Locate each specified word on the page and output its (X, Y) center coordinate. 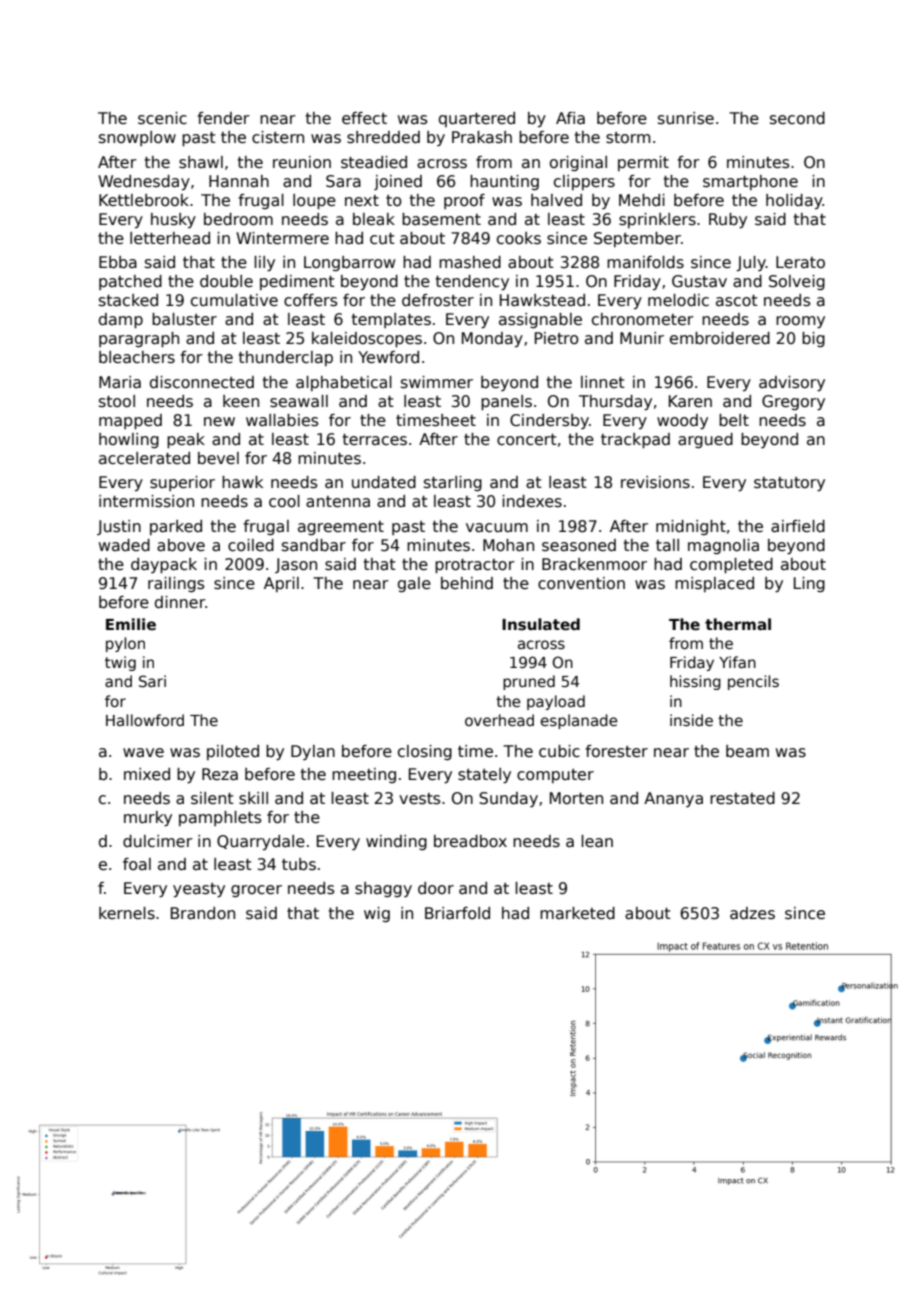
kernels (127, 913)
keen (241, 401)
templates (391, 320)
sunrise (686, 118)
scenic (162, 118)
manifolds (645, 262)
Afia (570, 118)
